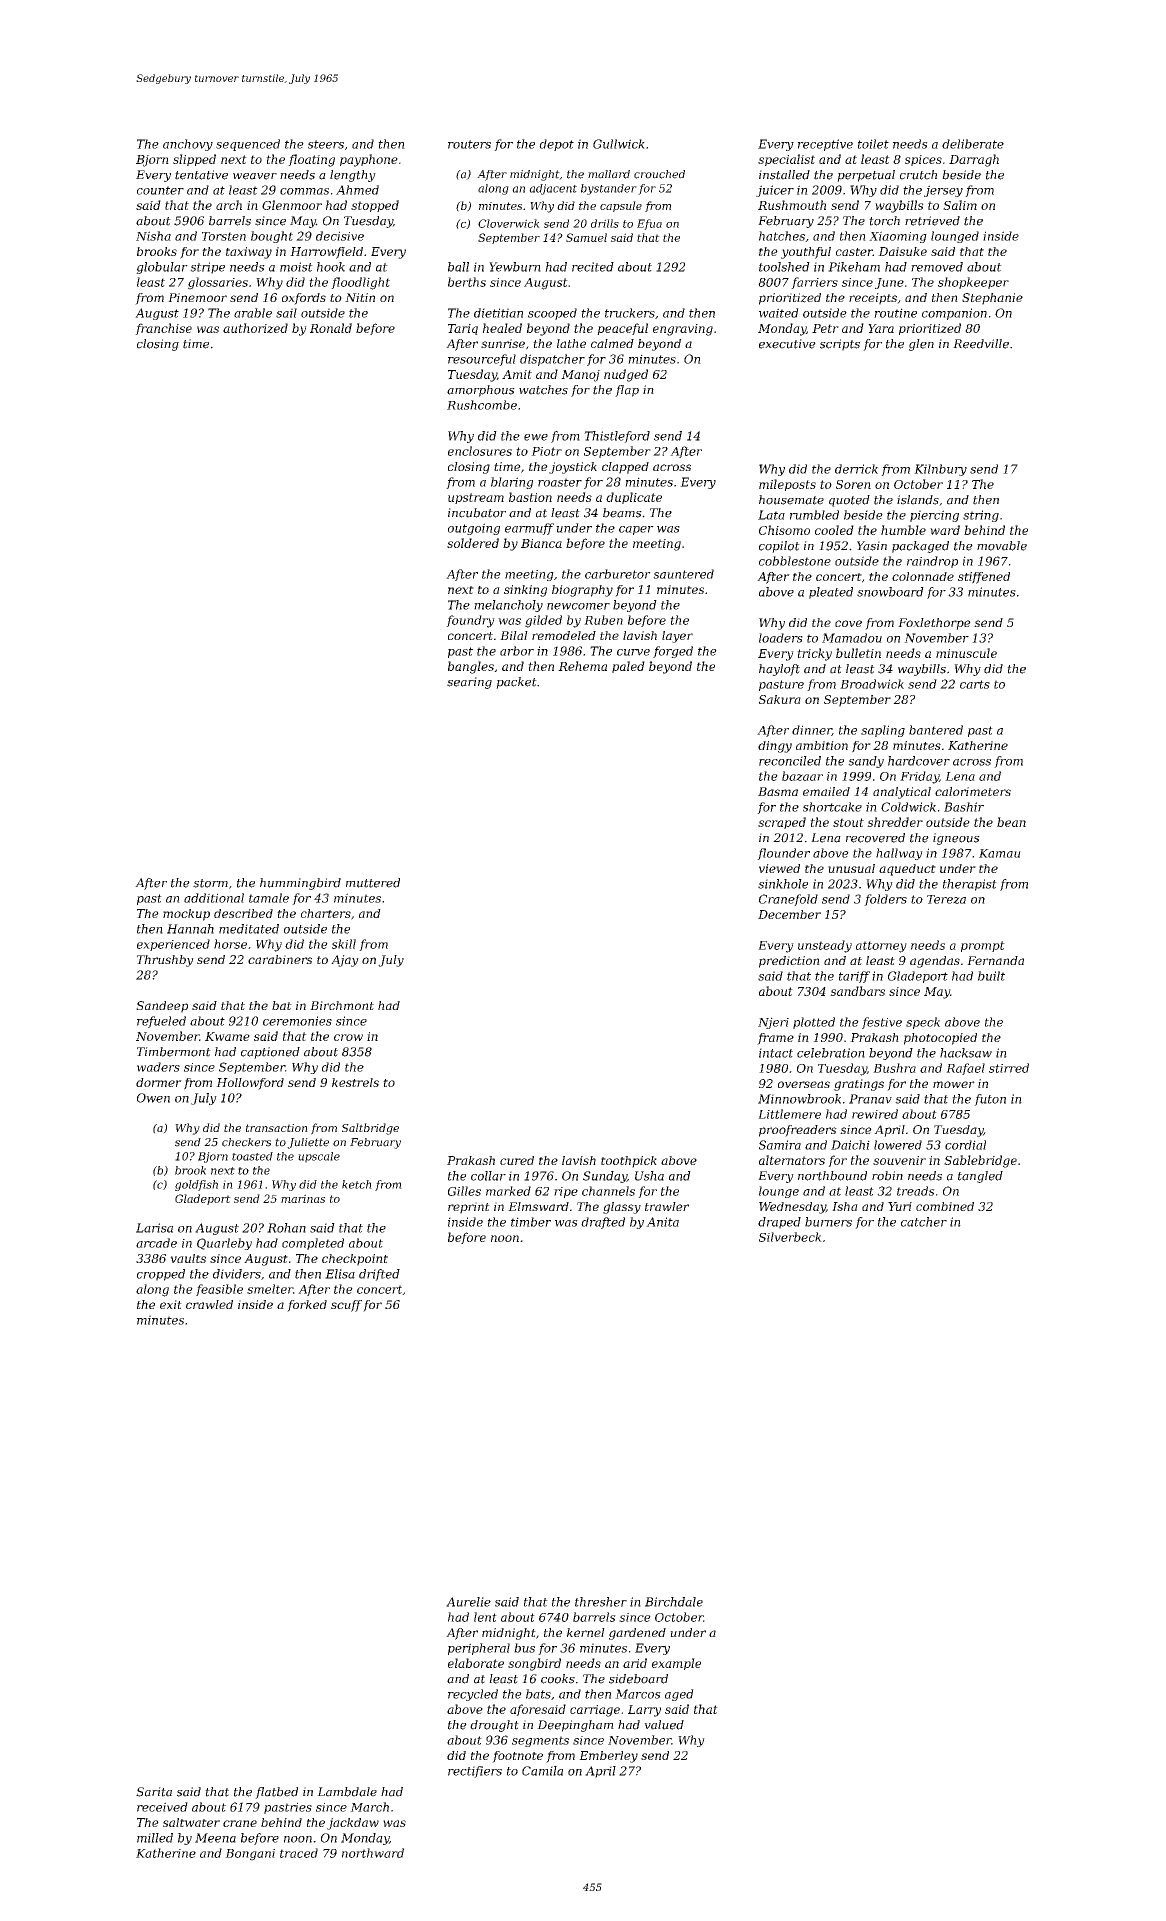  I want to click on Lambdale, so click(347, 1792).
